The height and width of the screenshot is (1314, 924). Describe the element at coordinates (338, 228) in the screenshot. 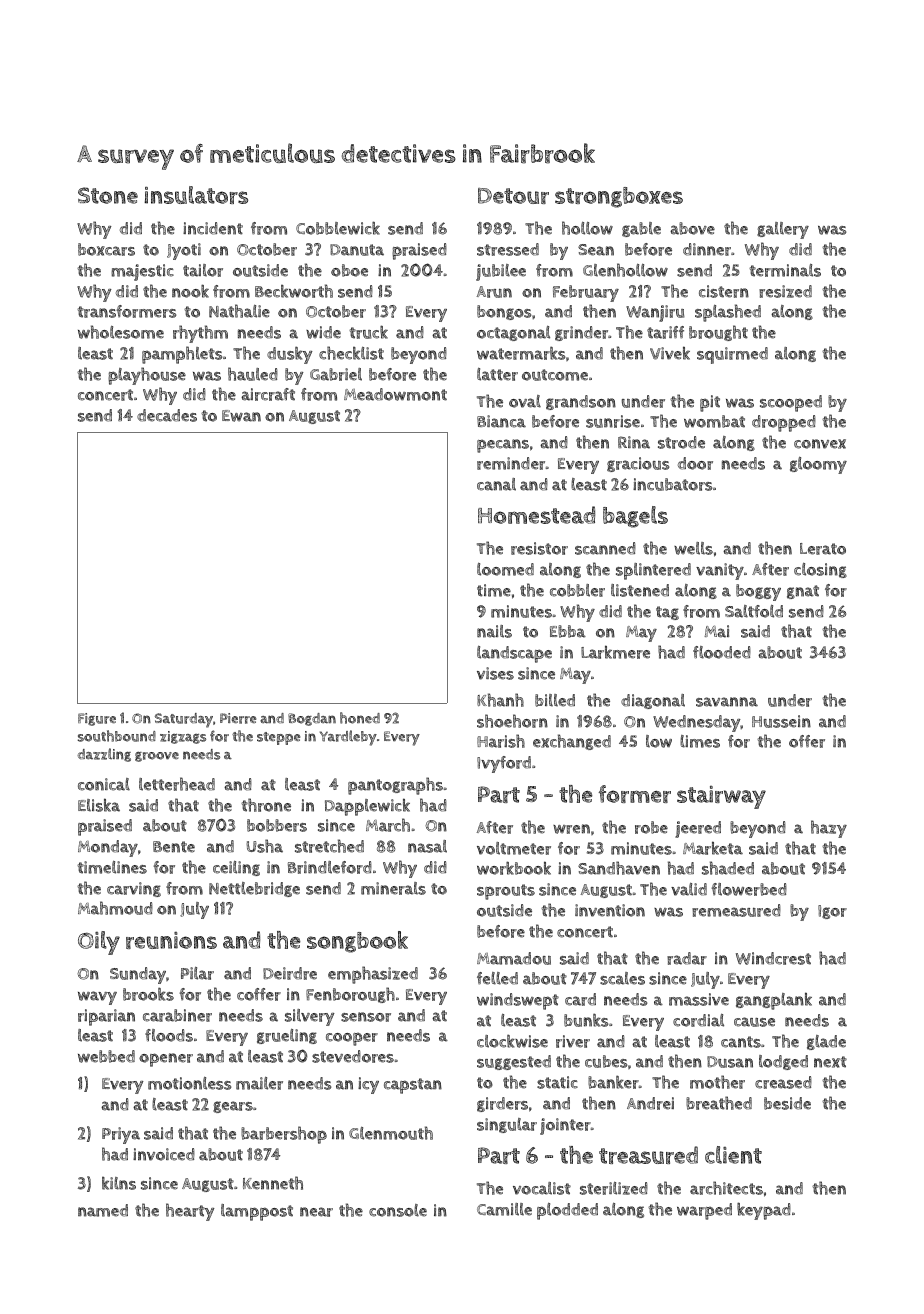

I see `Cobblewick` at that location.
